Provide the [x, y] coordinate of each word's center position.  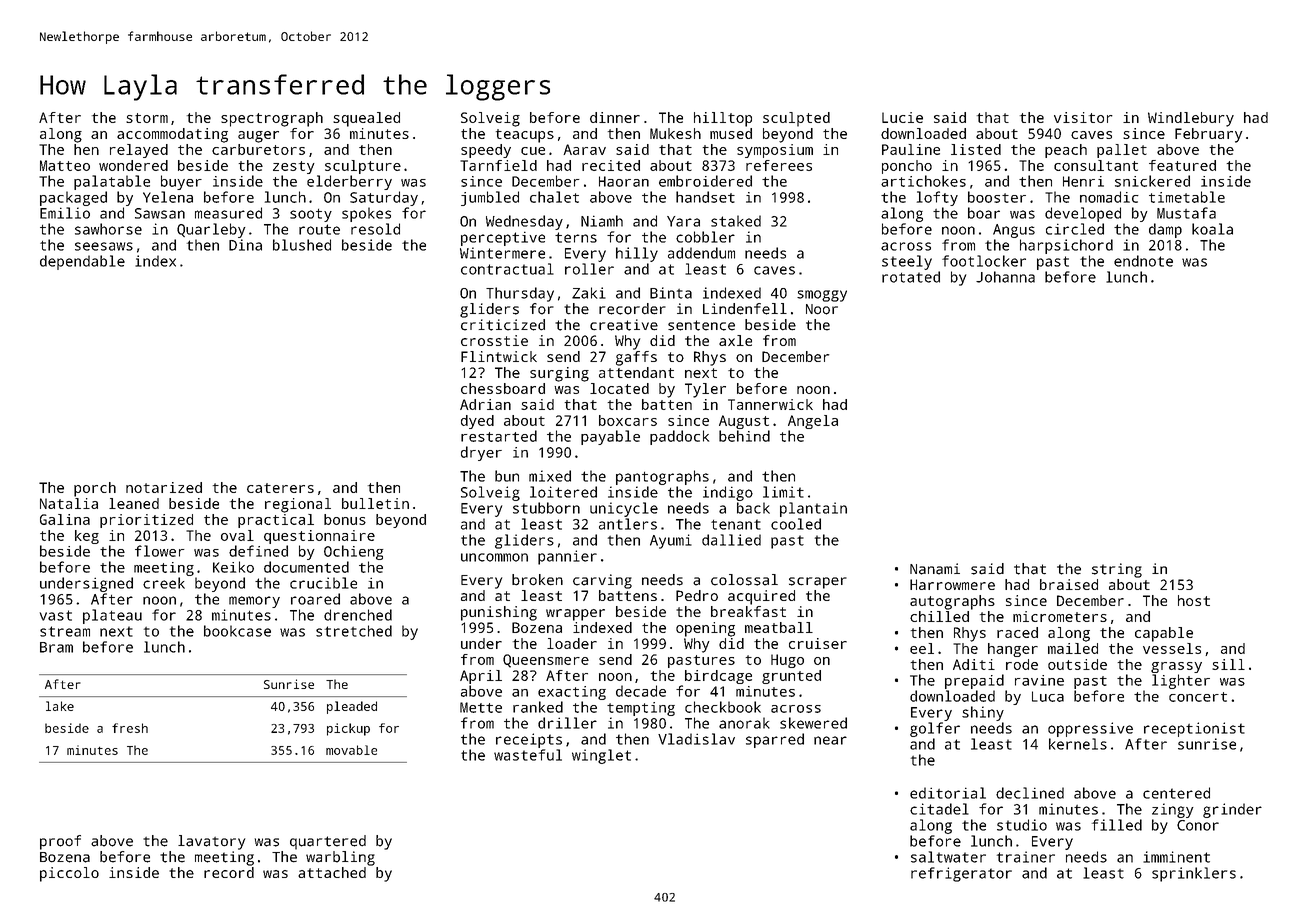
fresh [130, 728]
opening [705, 629]
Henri [1083, 181]
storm [147, 118]
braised [1069, 584]
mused [731, 133]
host [1194, 600]
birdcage [718, 677]
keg [87, 537]
